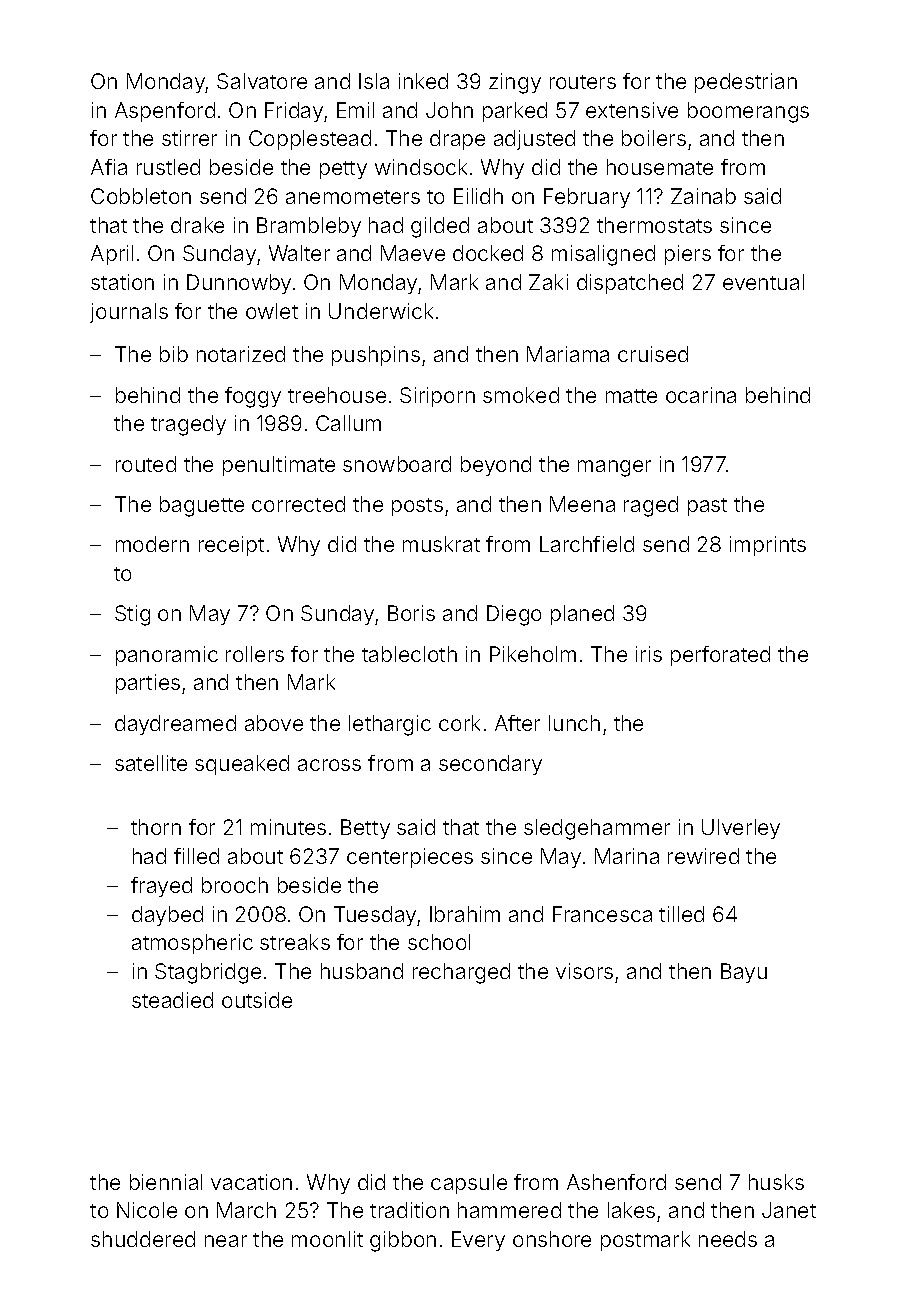 Image resolution: width=908 pixels, height=1316 pixels. Describe the element at coordinates (744, 973) in the document. I see `Bayu` at that location.
